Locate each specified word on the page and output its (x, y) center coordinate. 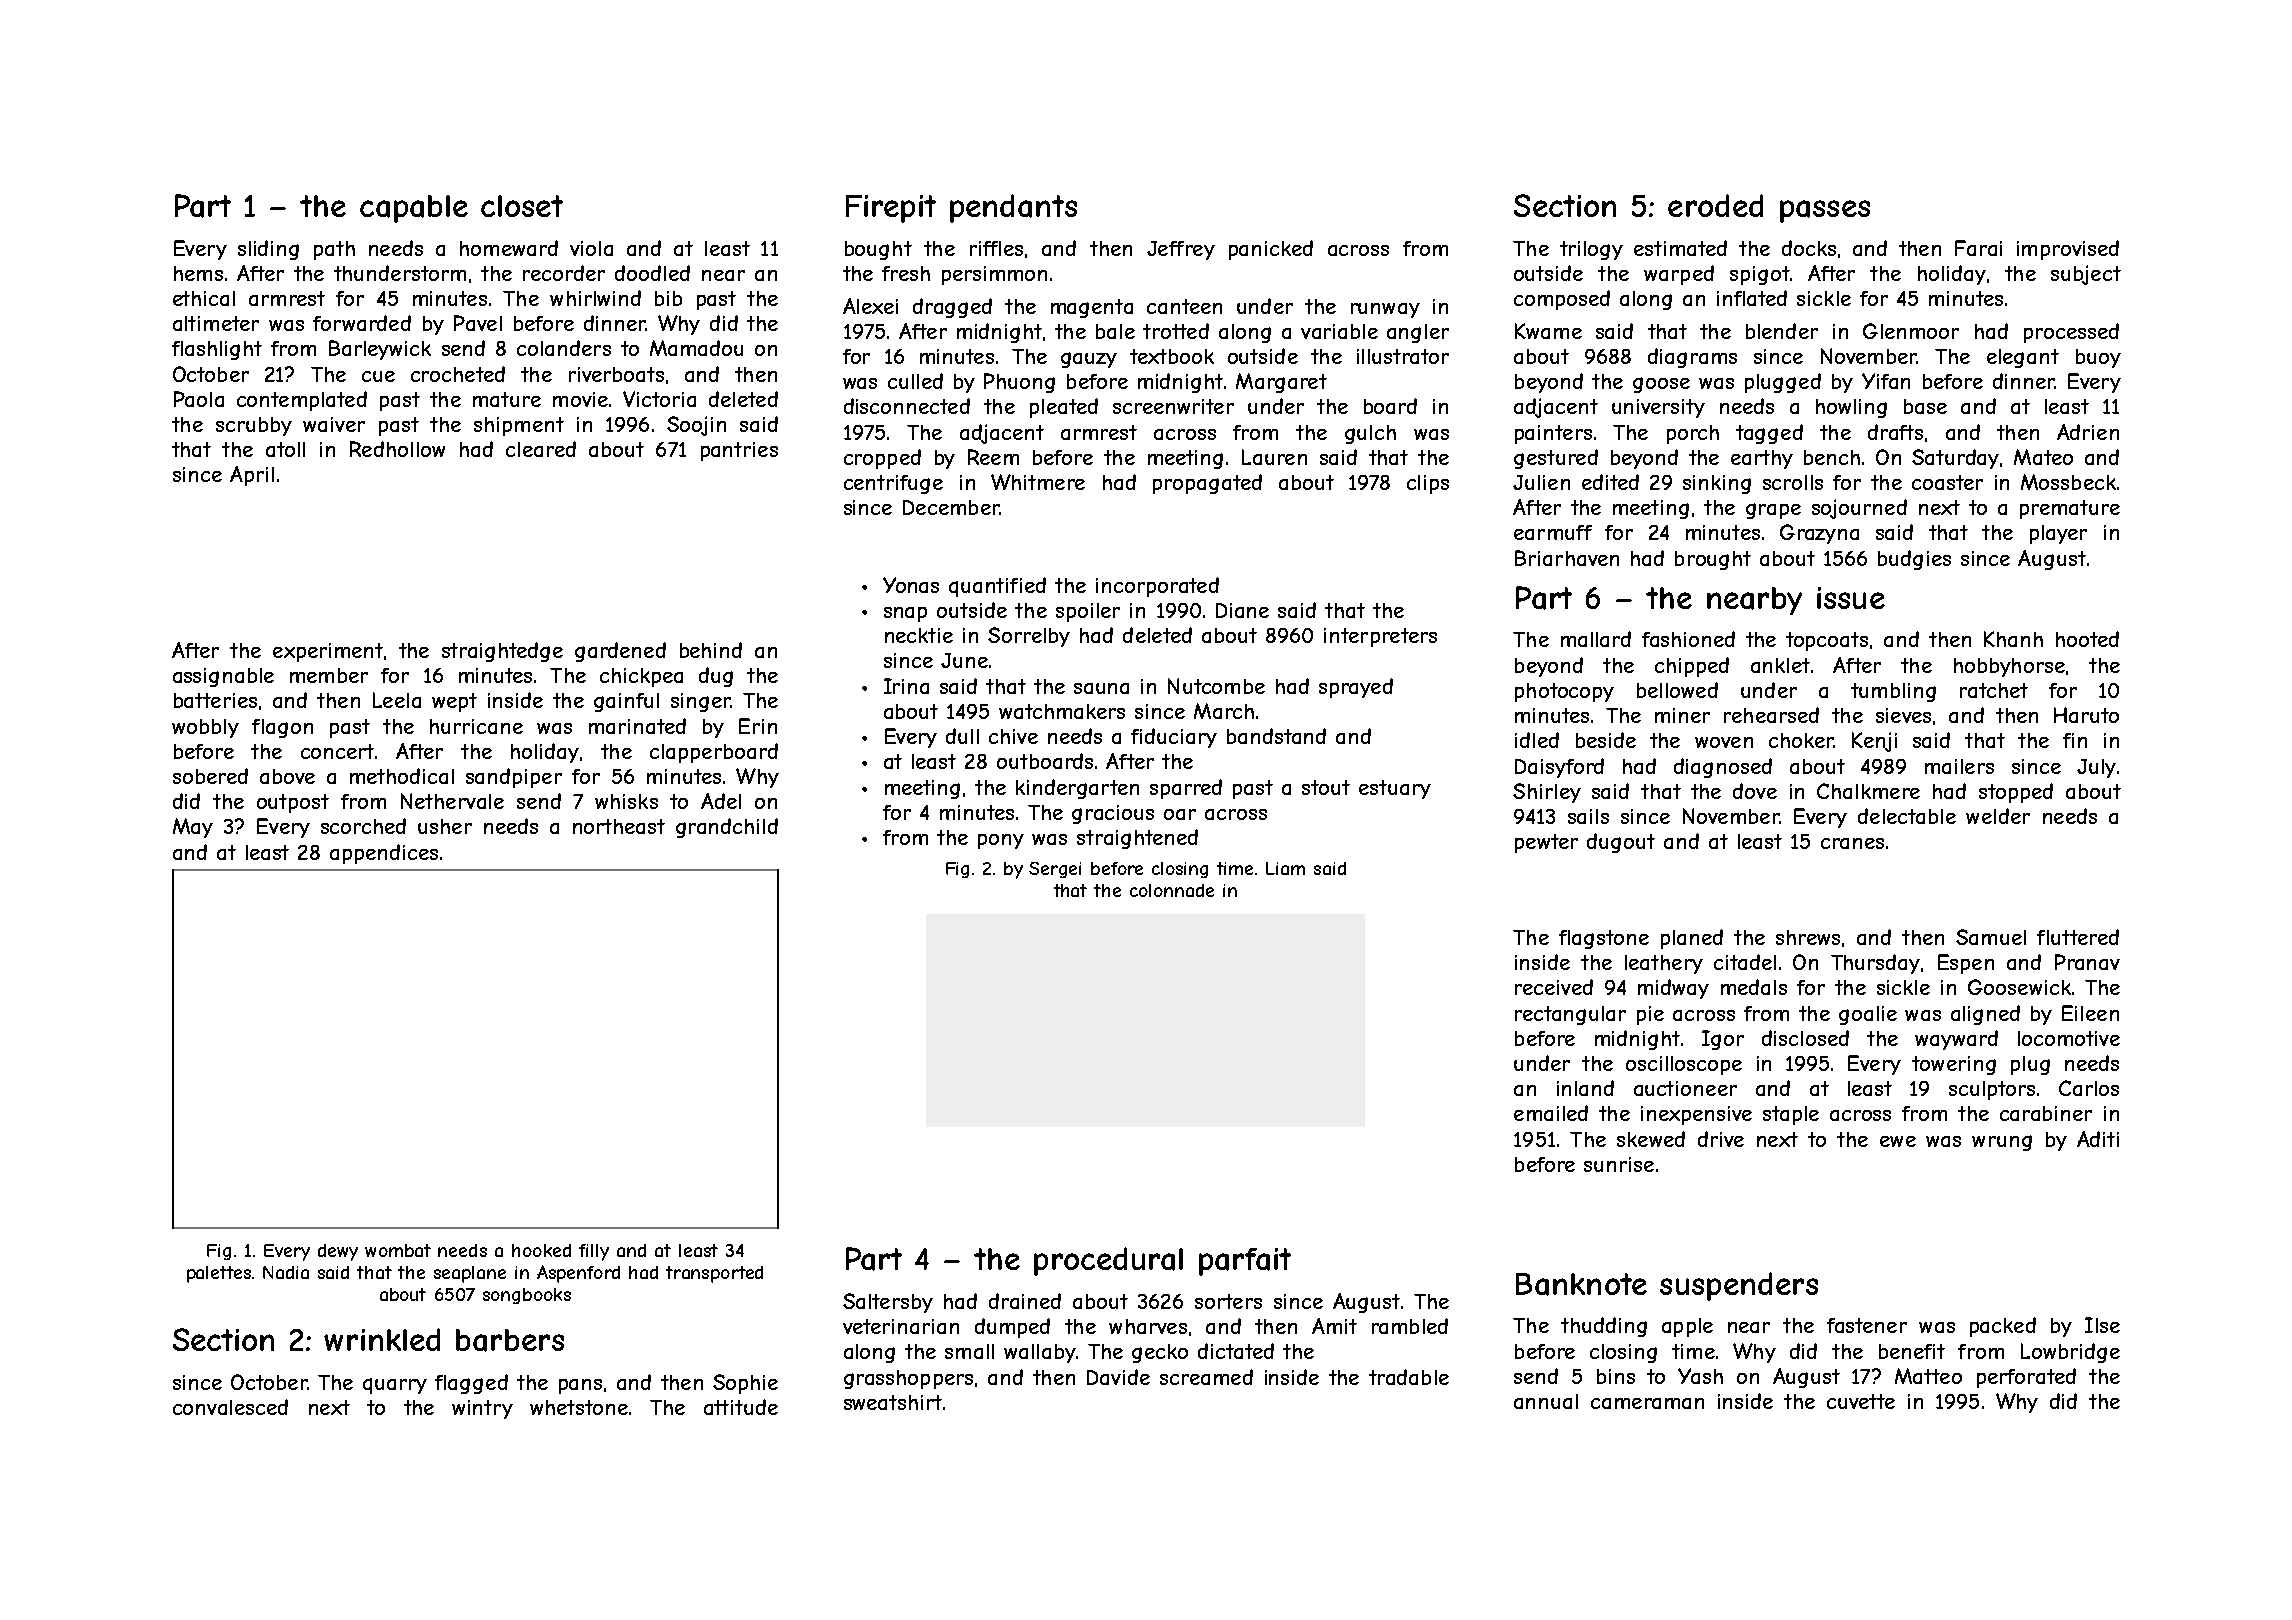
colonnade (1172, 890)
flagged (471, 1384)
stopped (2016, 793)
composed (1562, 300)
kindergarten (1077, 789)
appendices (384, 854)
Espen (1966, 964)
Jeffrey (1181, 250)
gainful (626, 702)
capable (414, 209)
